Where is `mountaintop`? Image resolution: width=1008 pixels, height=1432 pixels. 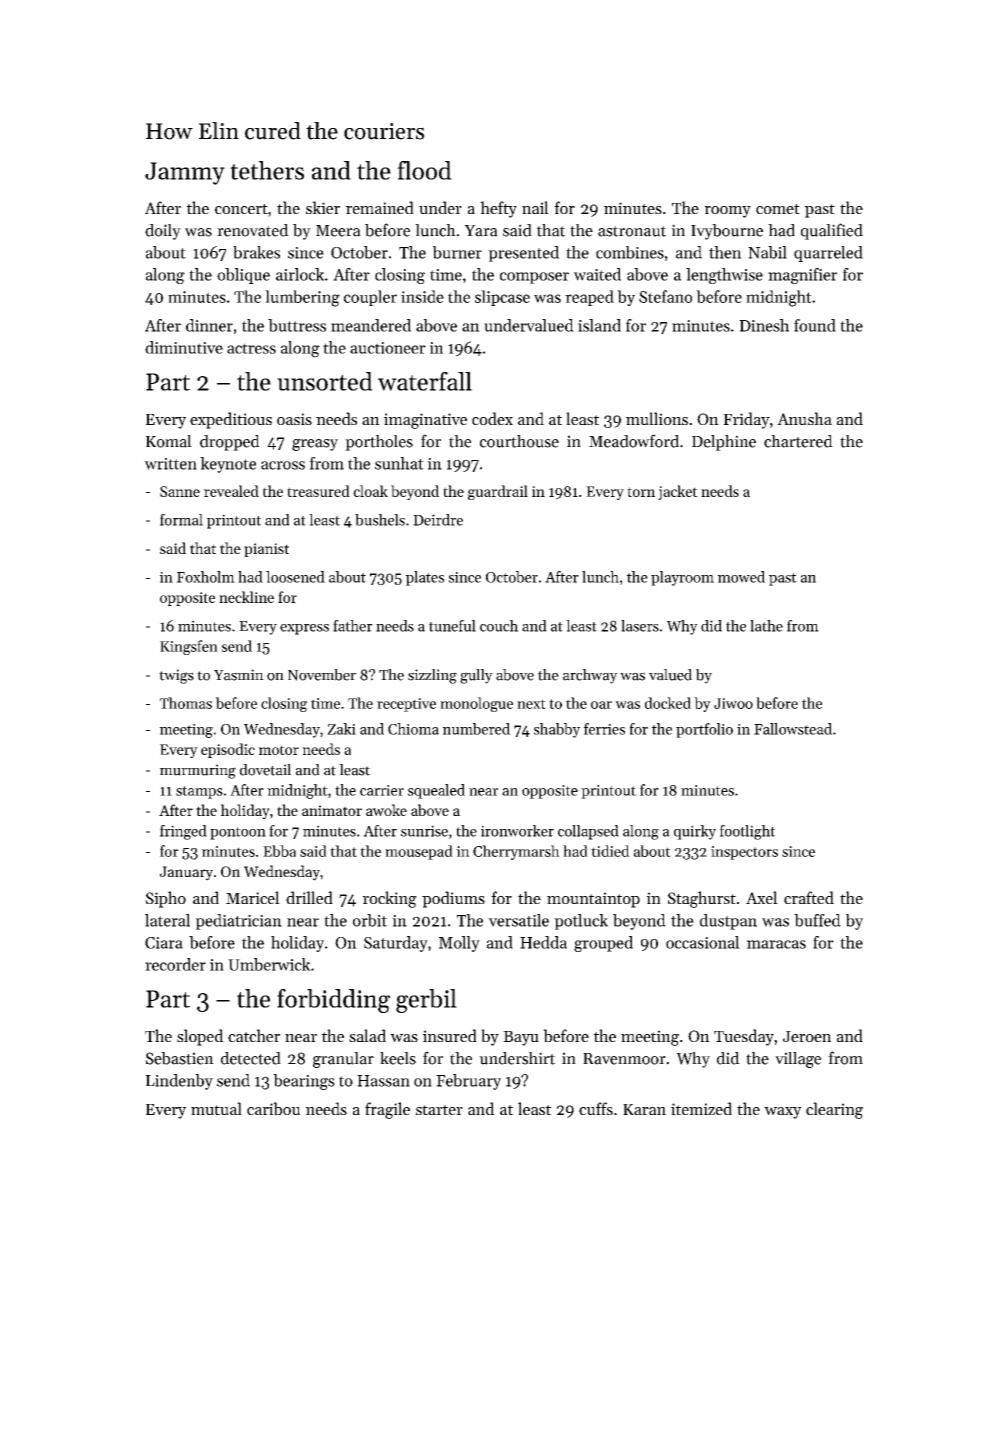
mountaintop is located at coordinates (593, 900).
